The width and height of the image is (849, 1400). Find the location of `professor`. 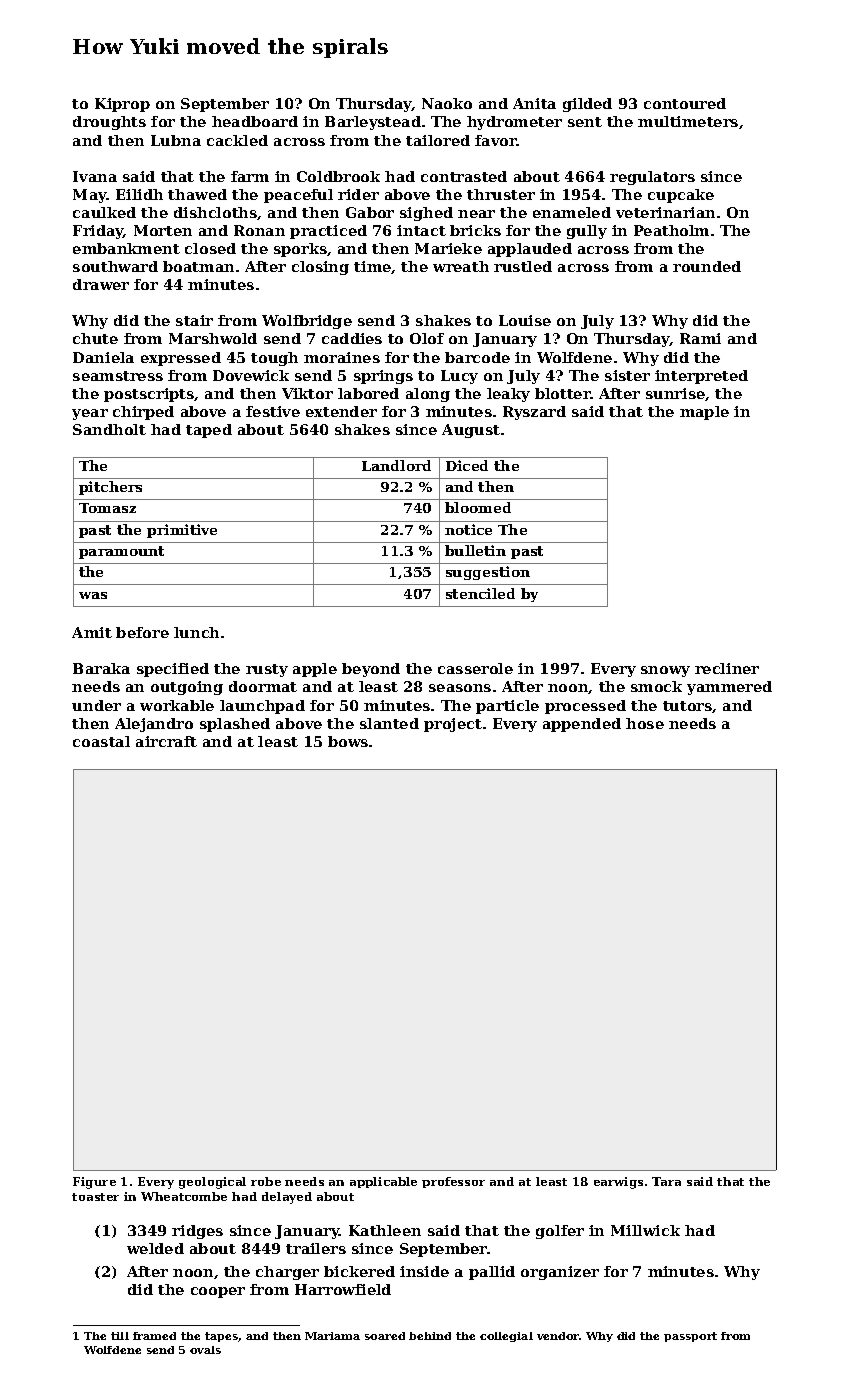

professor is located at coordinates (453, 1182).
